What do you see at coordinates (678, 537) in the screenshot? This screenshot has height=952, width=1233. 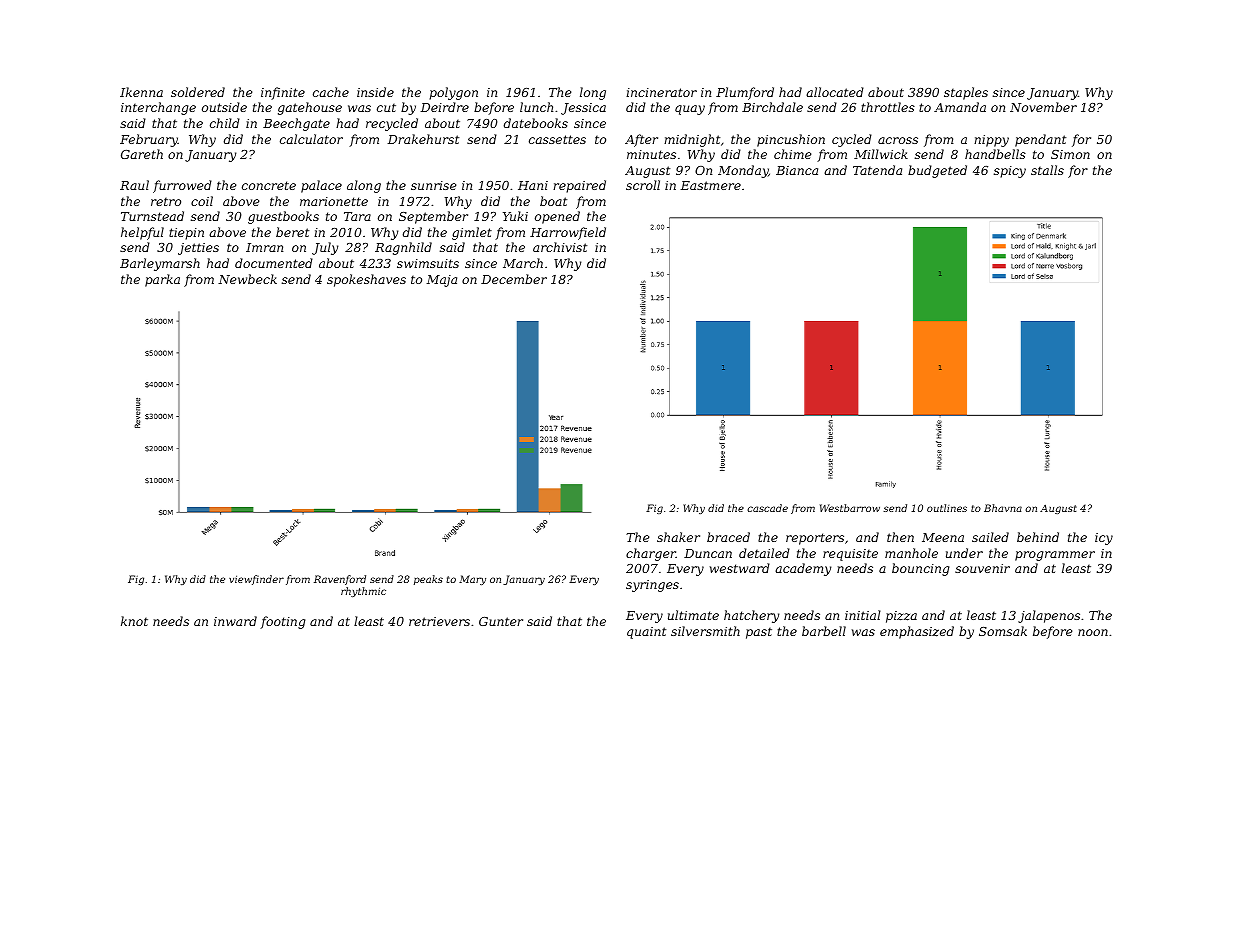 I see `shaker` at bounding box center [678, 537].
